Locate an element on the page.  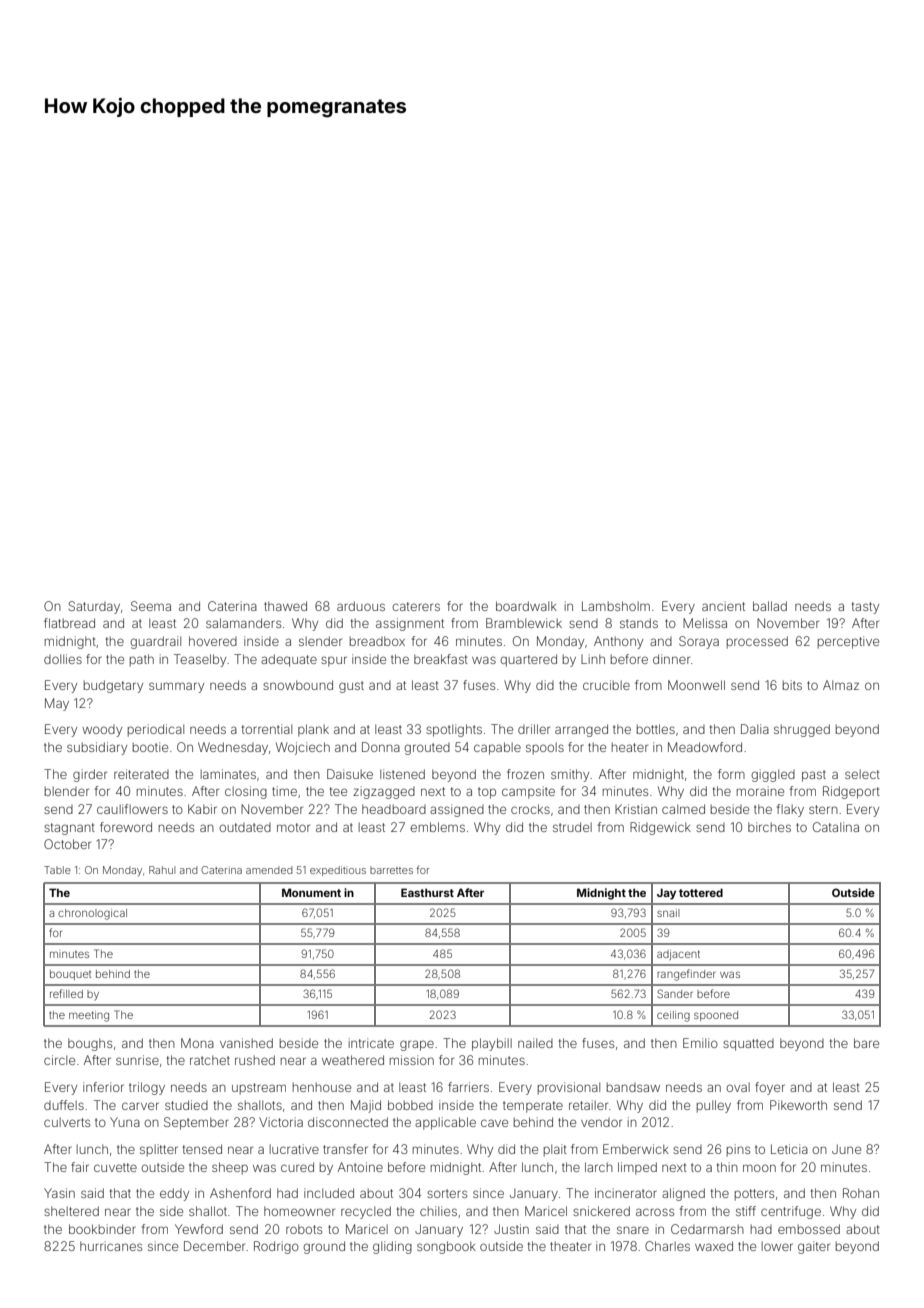
intricate is located at coordinates (371, 1043).
